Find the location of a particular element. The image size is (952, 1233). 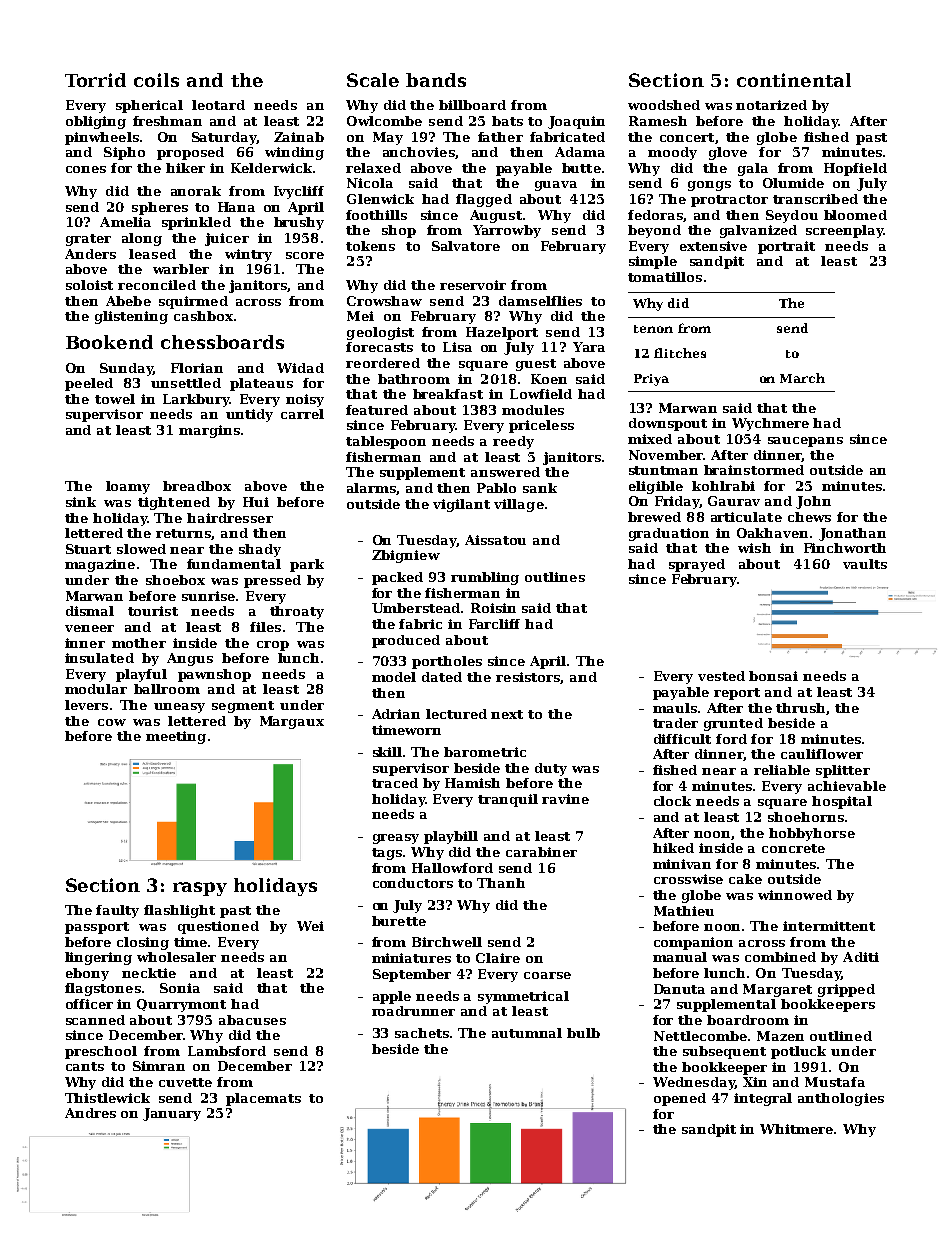

hairdresser is located at coordinates (230, 518).
